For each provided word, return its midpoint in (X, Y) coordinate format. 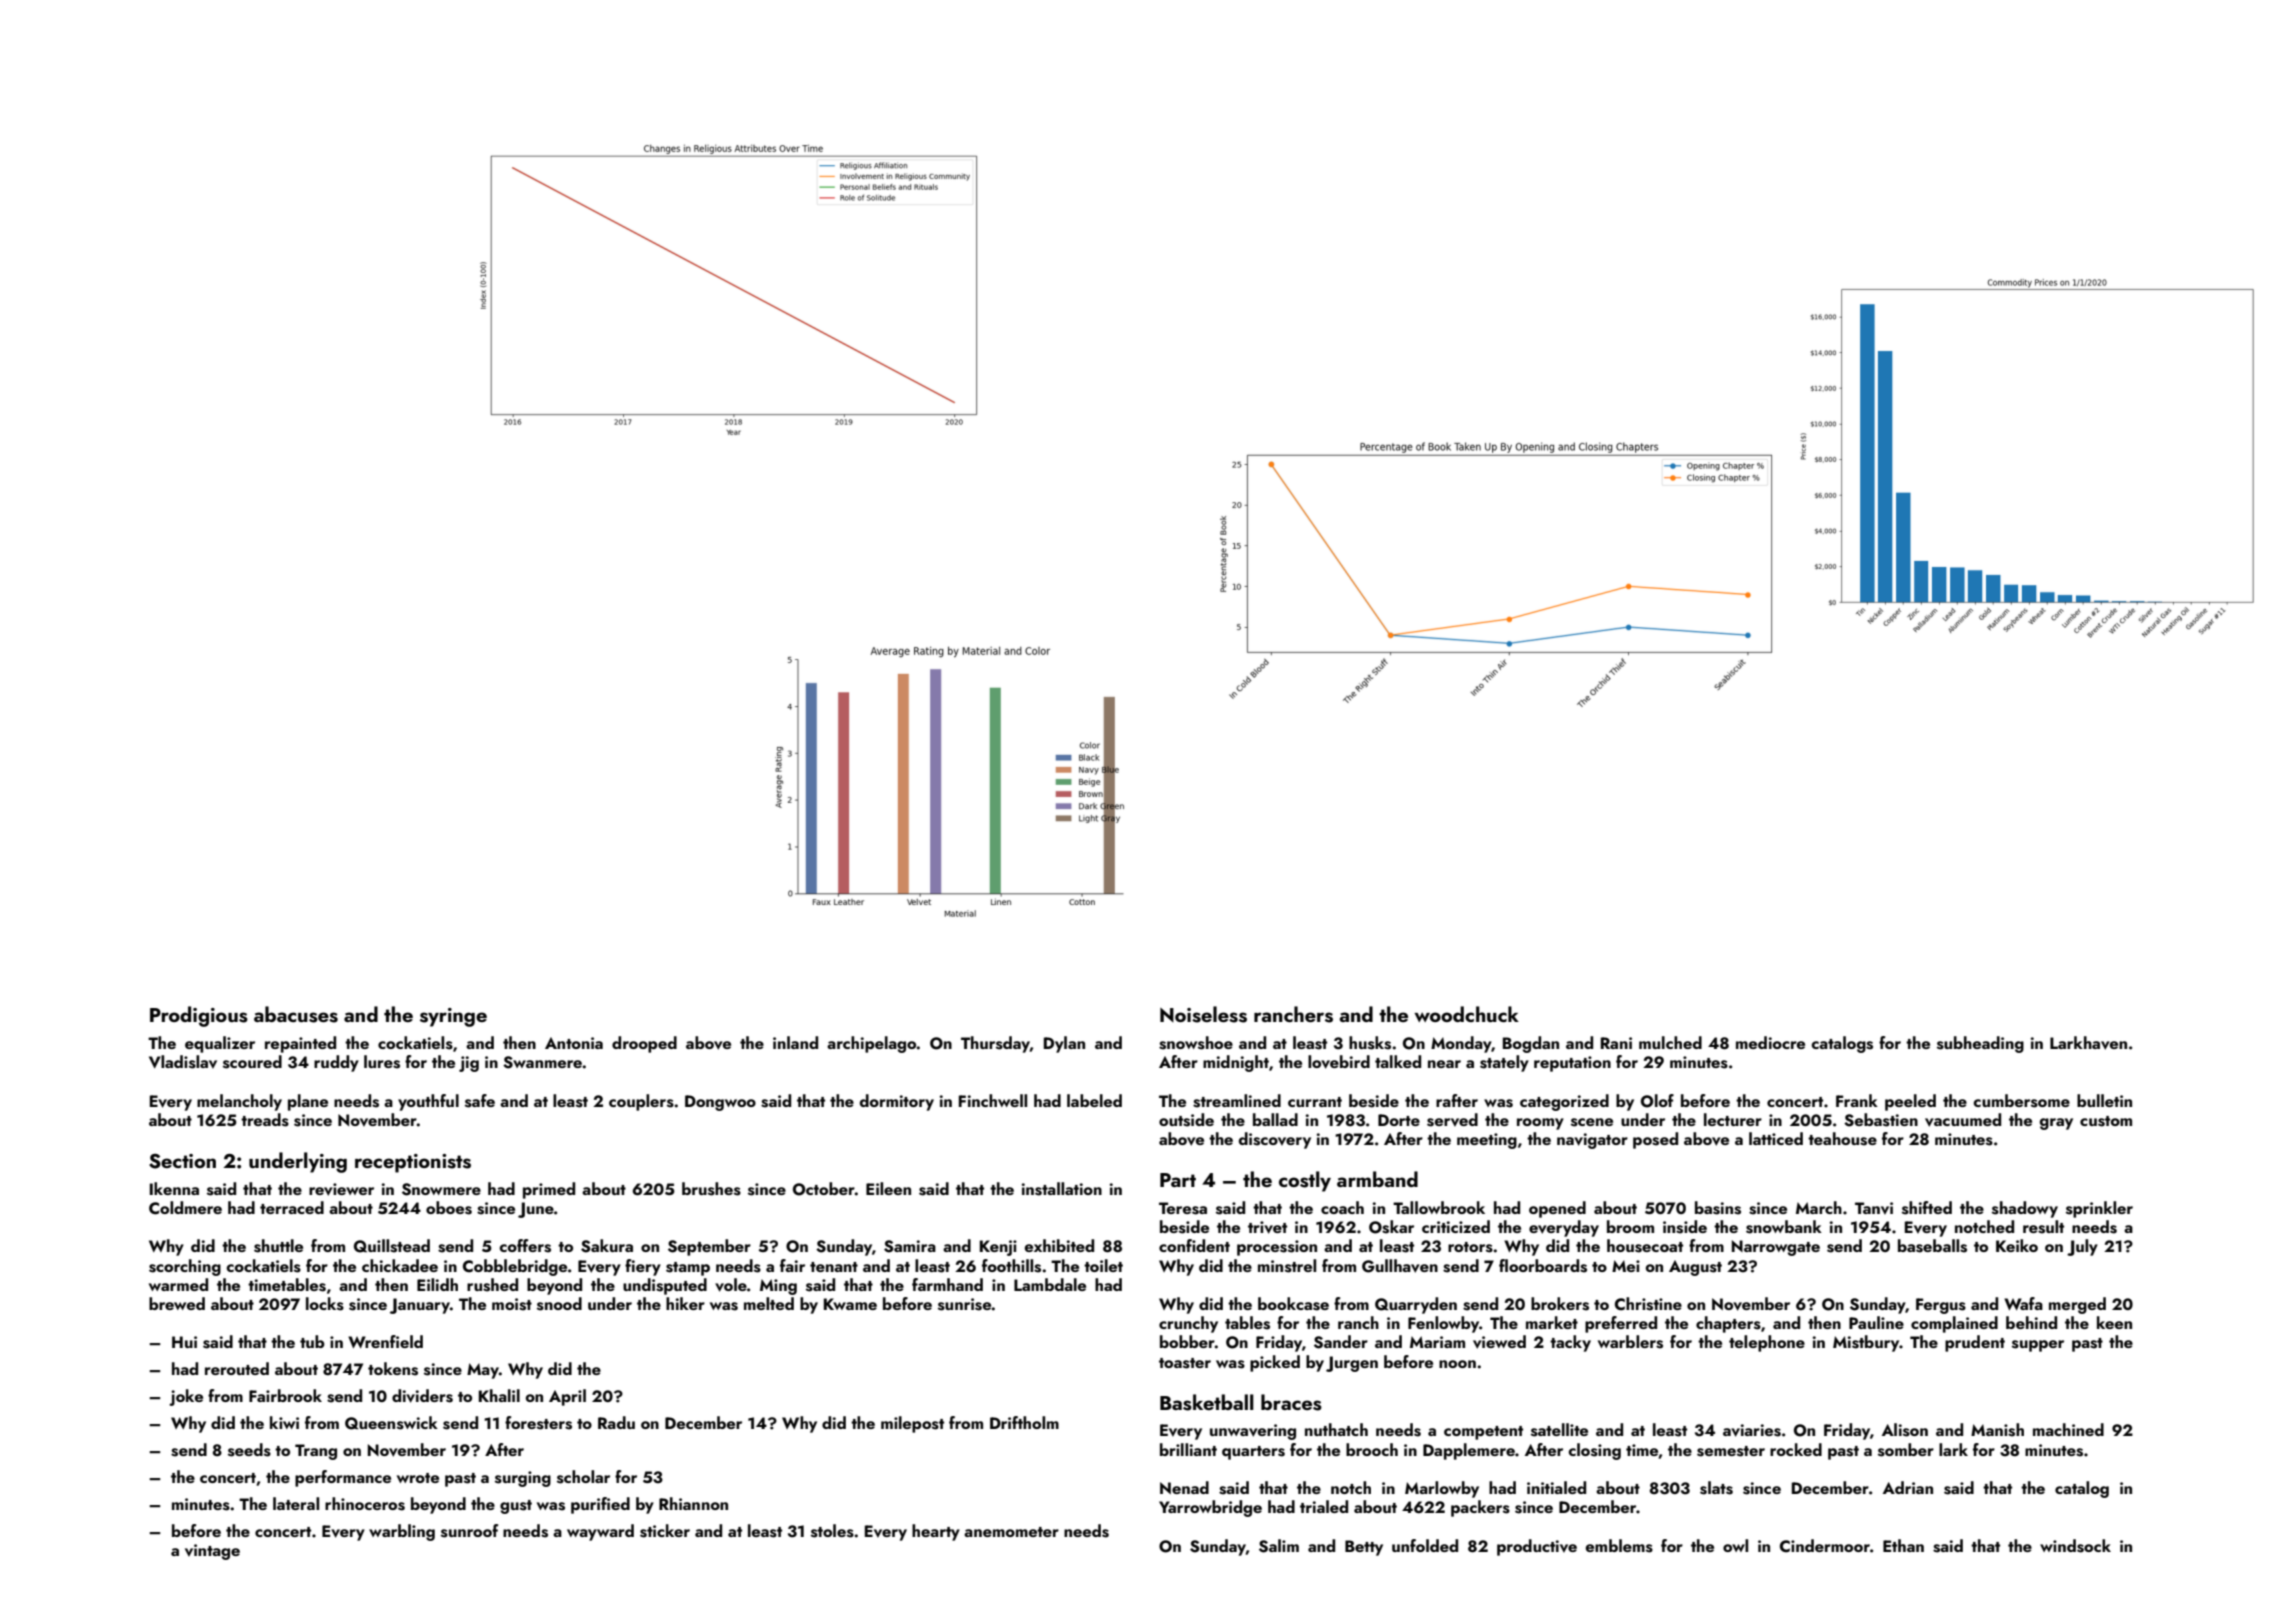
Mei (1626, 1266)
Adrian (1908, 1487)
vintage (212, 1552)
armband (1377, 1179)
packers (1480, 1508)
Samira (910, 1246)
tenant (834, 1267)
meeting (1487, 1141)
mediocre (1770, 1042)
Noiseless (1203, 1014)
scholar (583, 1477)
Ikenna (174, 1188)
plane (308, 1102)
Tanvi (1874, 1208)
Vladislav (183, 1062)
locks (325, 1304)
